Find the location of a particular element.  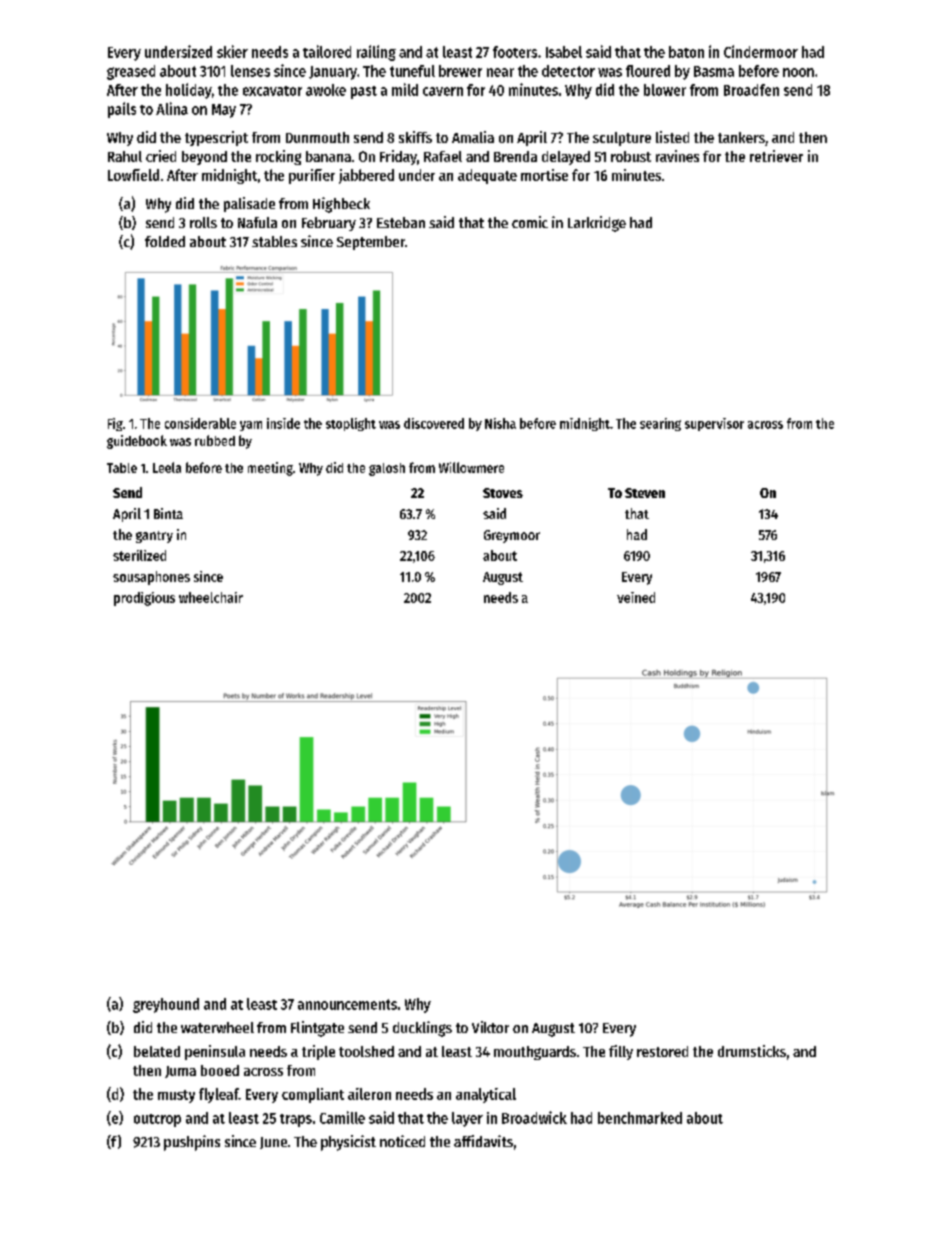

folded is located at coordinates (165, 241).
